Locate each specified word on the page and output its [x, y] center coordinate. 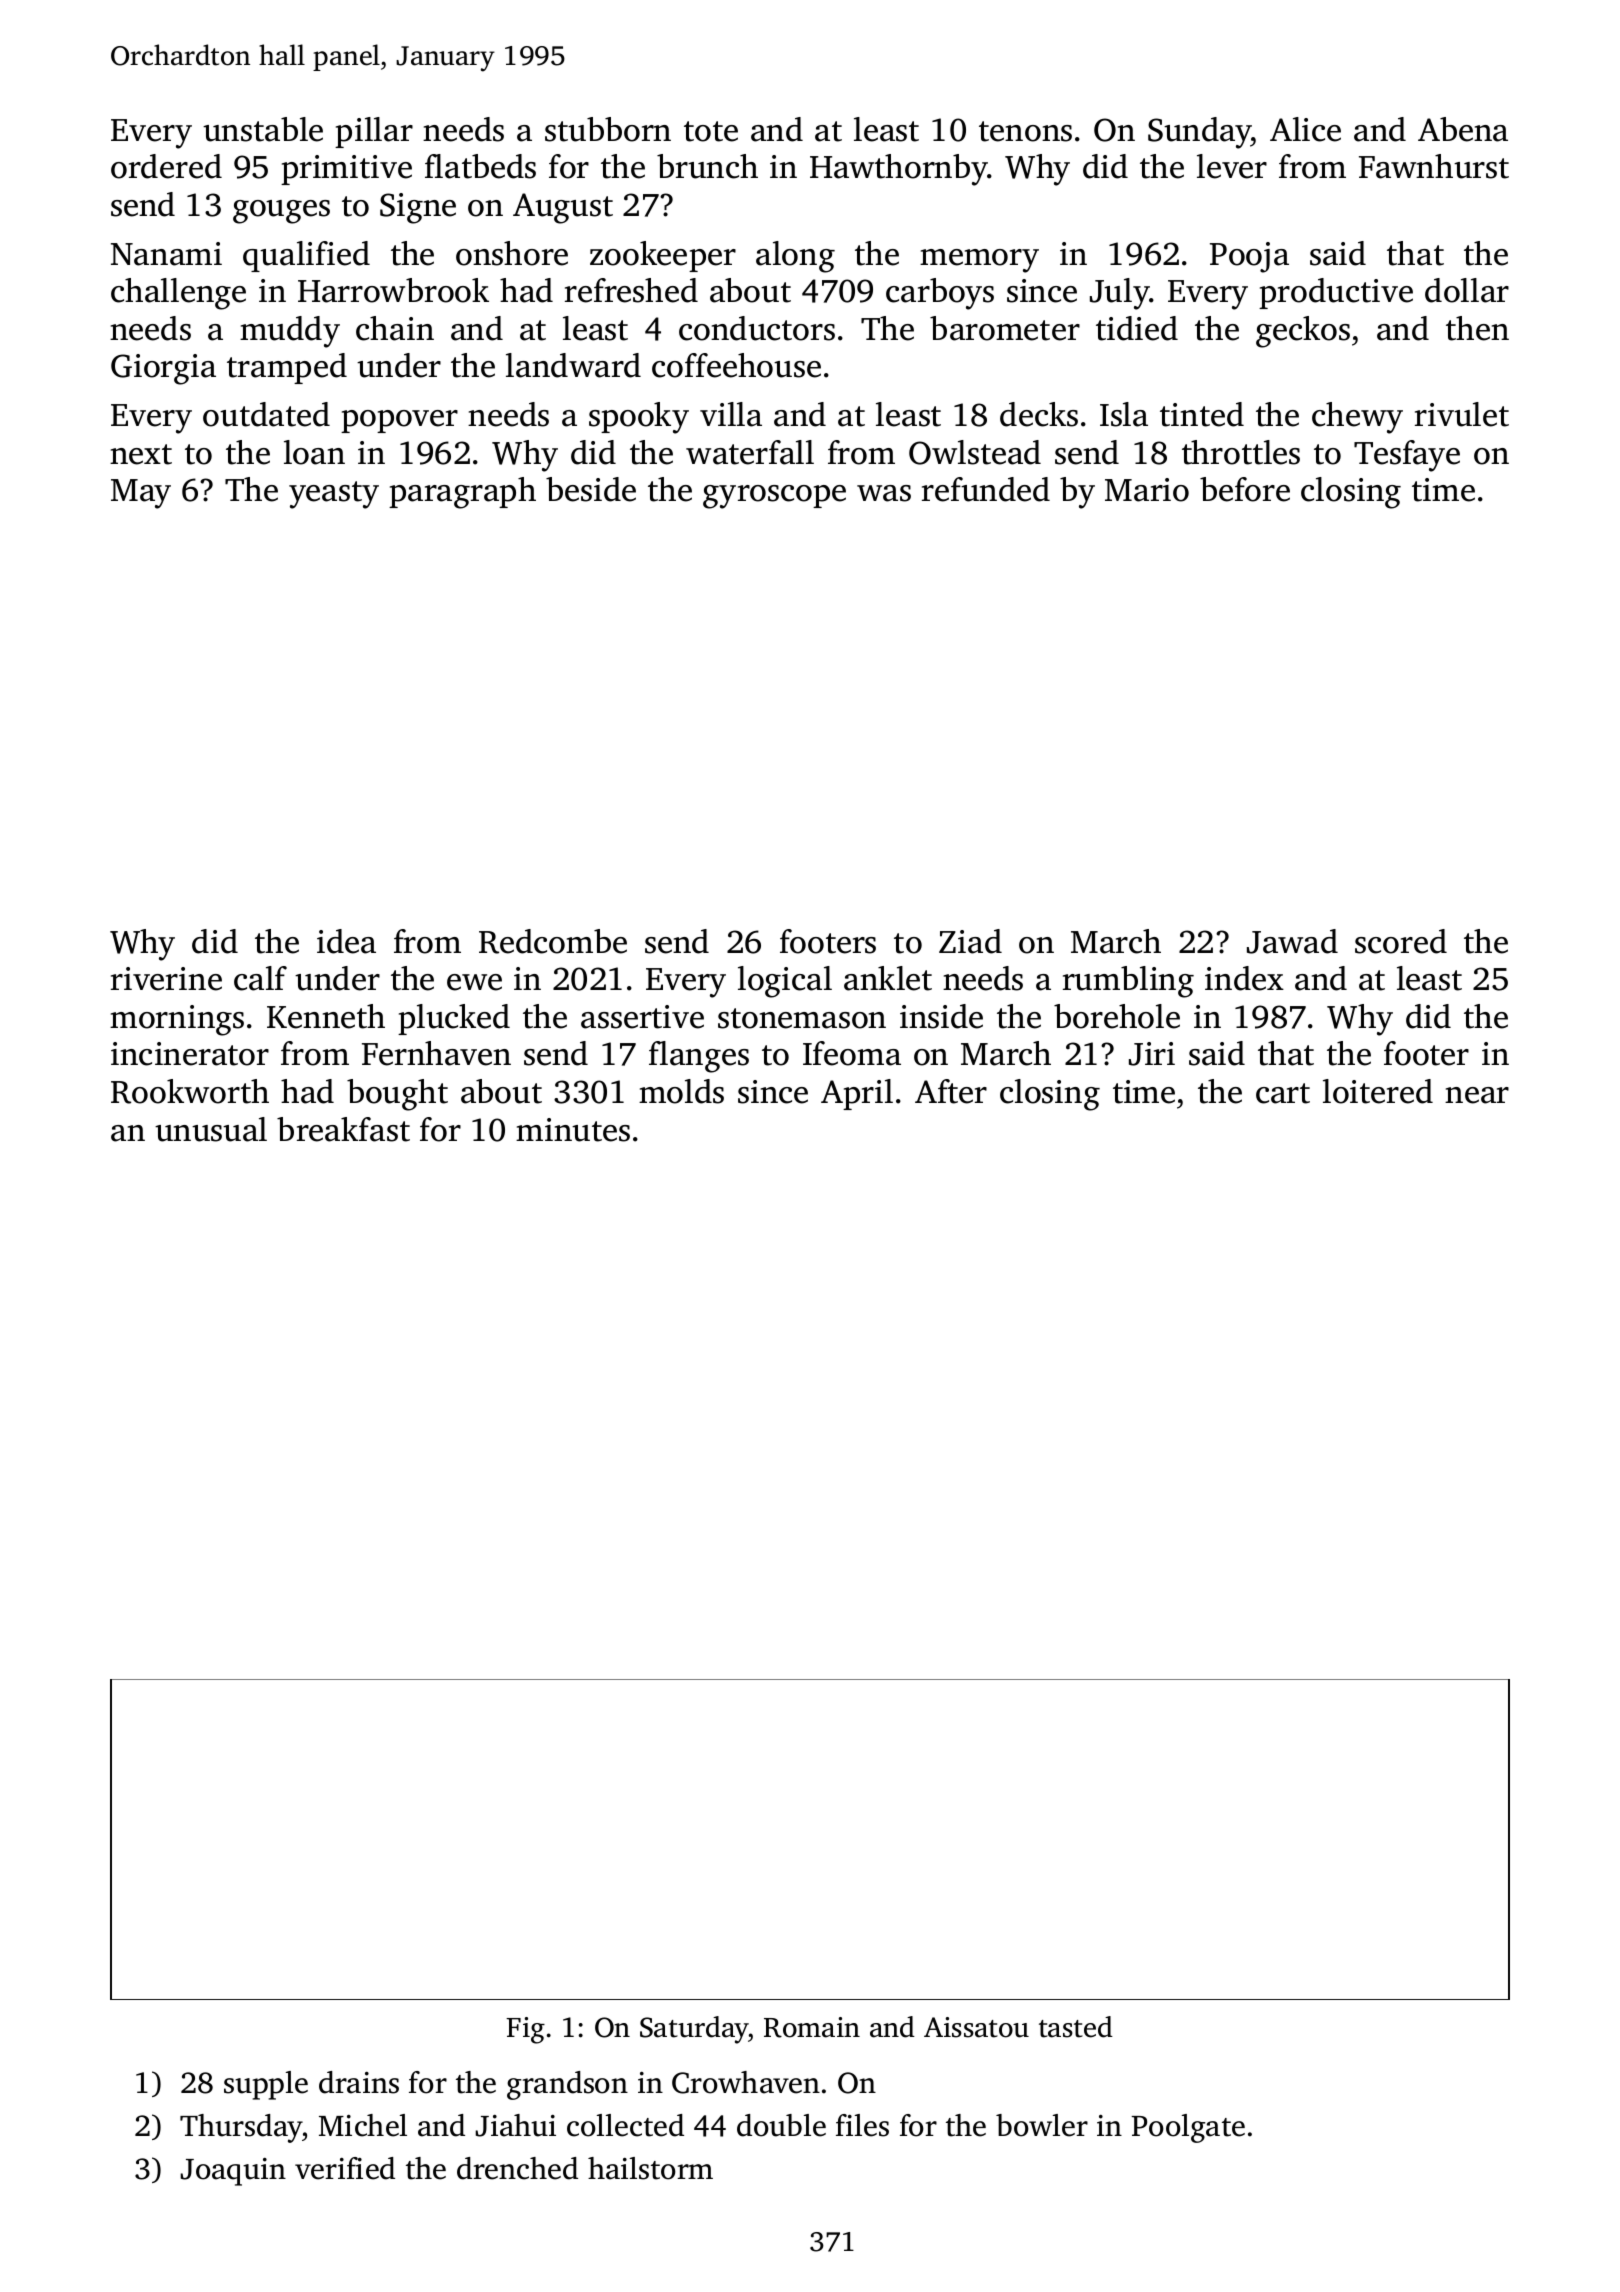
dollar [1467, 290]
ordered [166, 166]
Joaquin [233, 2172]
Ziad [970, 941]
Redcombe [553, 941]
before [1245, 489]
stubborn [608, 129]
